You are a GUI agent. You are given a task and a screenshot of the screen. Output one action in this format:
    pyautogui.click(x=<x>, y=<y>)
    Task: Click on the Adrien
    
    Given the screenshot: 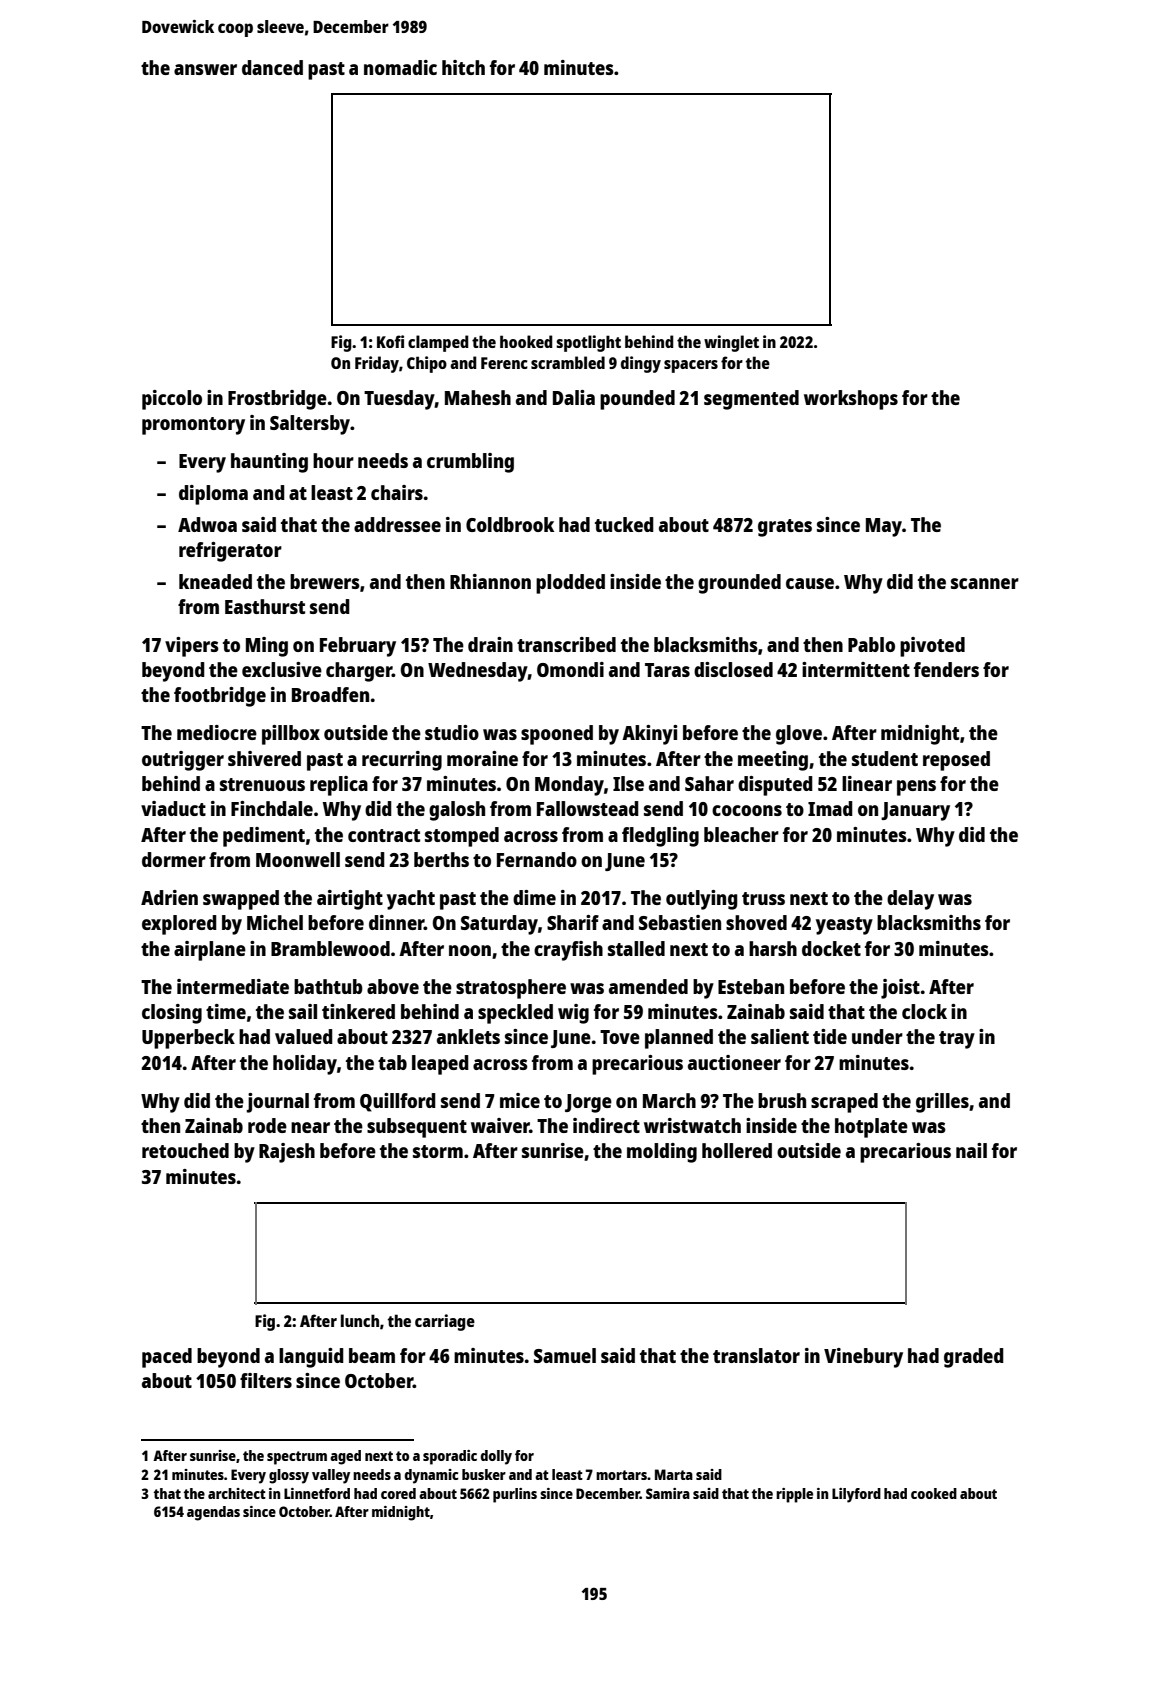 What is the action you would take?
    pyautogui.click(x=169, y=897)
